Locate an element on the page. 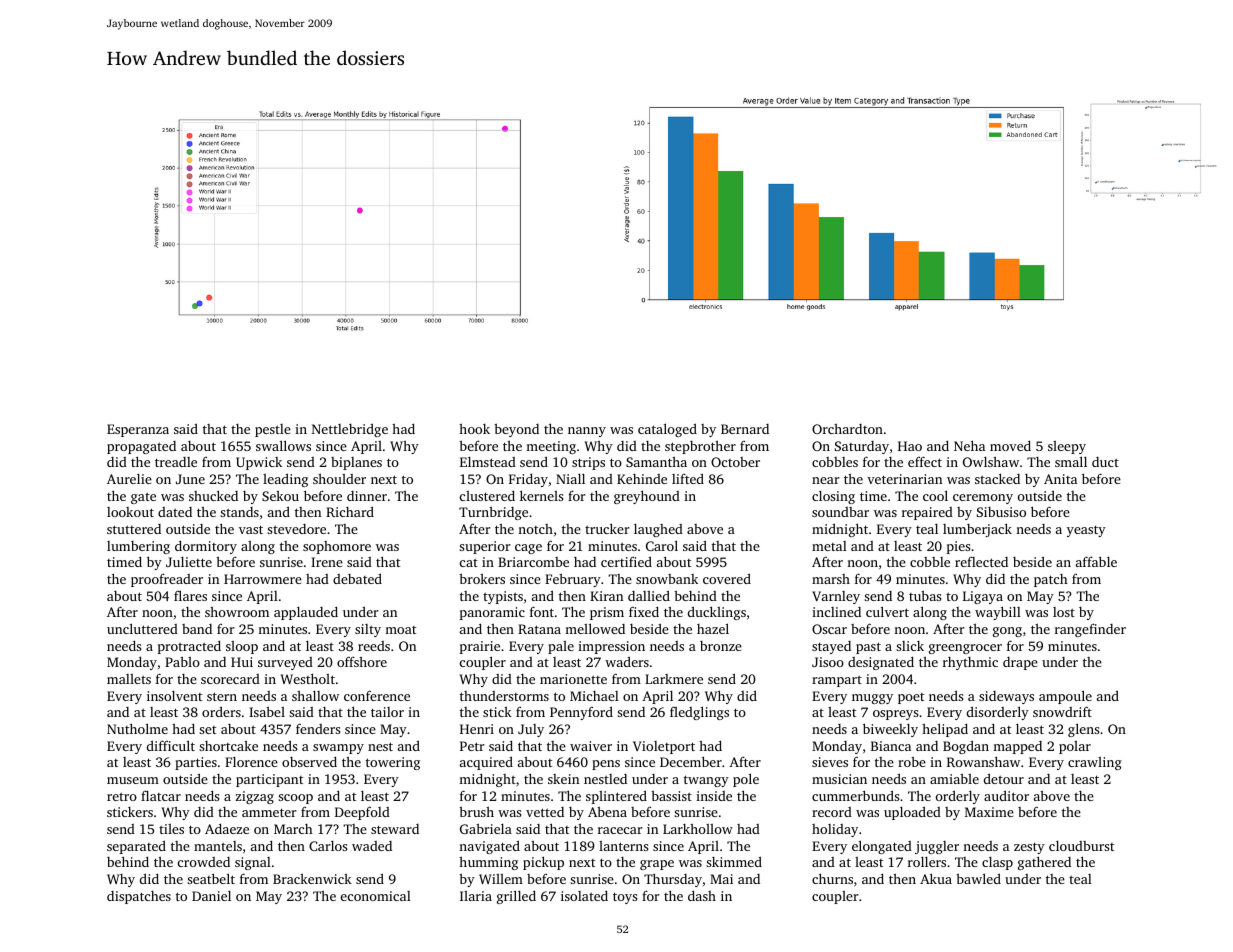 The image size is (1233, 952). proofreader is located at coordinates (167, 580).
